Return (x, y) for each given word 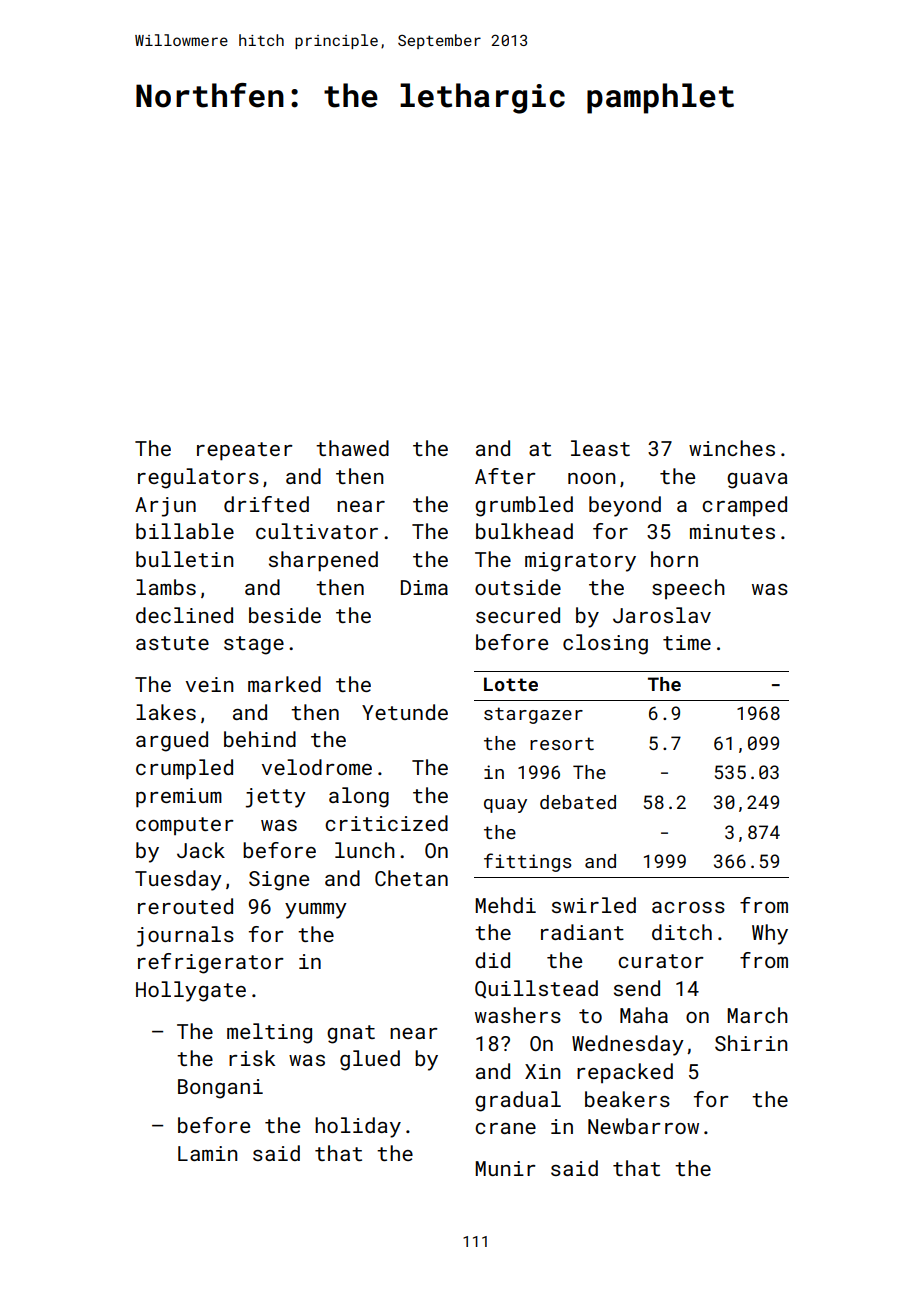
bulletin (184, 559)
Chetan (411, 878)
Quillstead (536, 989)
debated (578, 802)
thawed (352, 448)
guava (757, 481)
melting (269, 1033)
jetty (276, 798)
